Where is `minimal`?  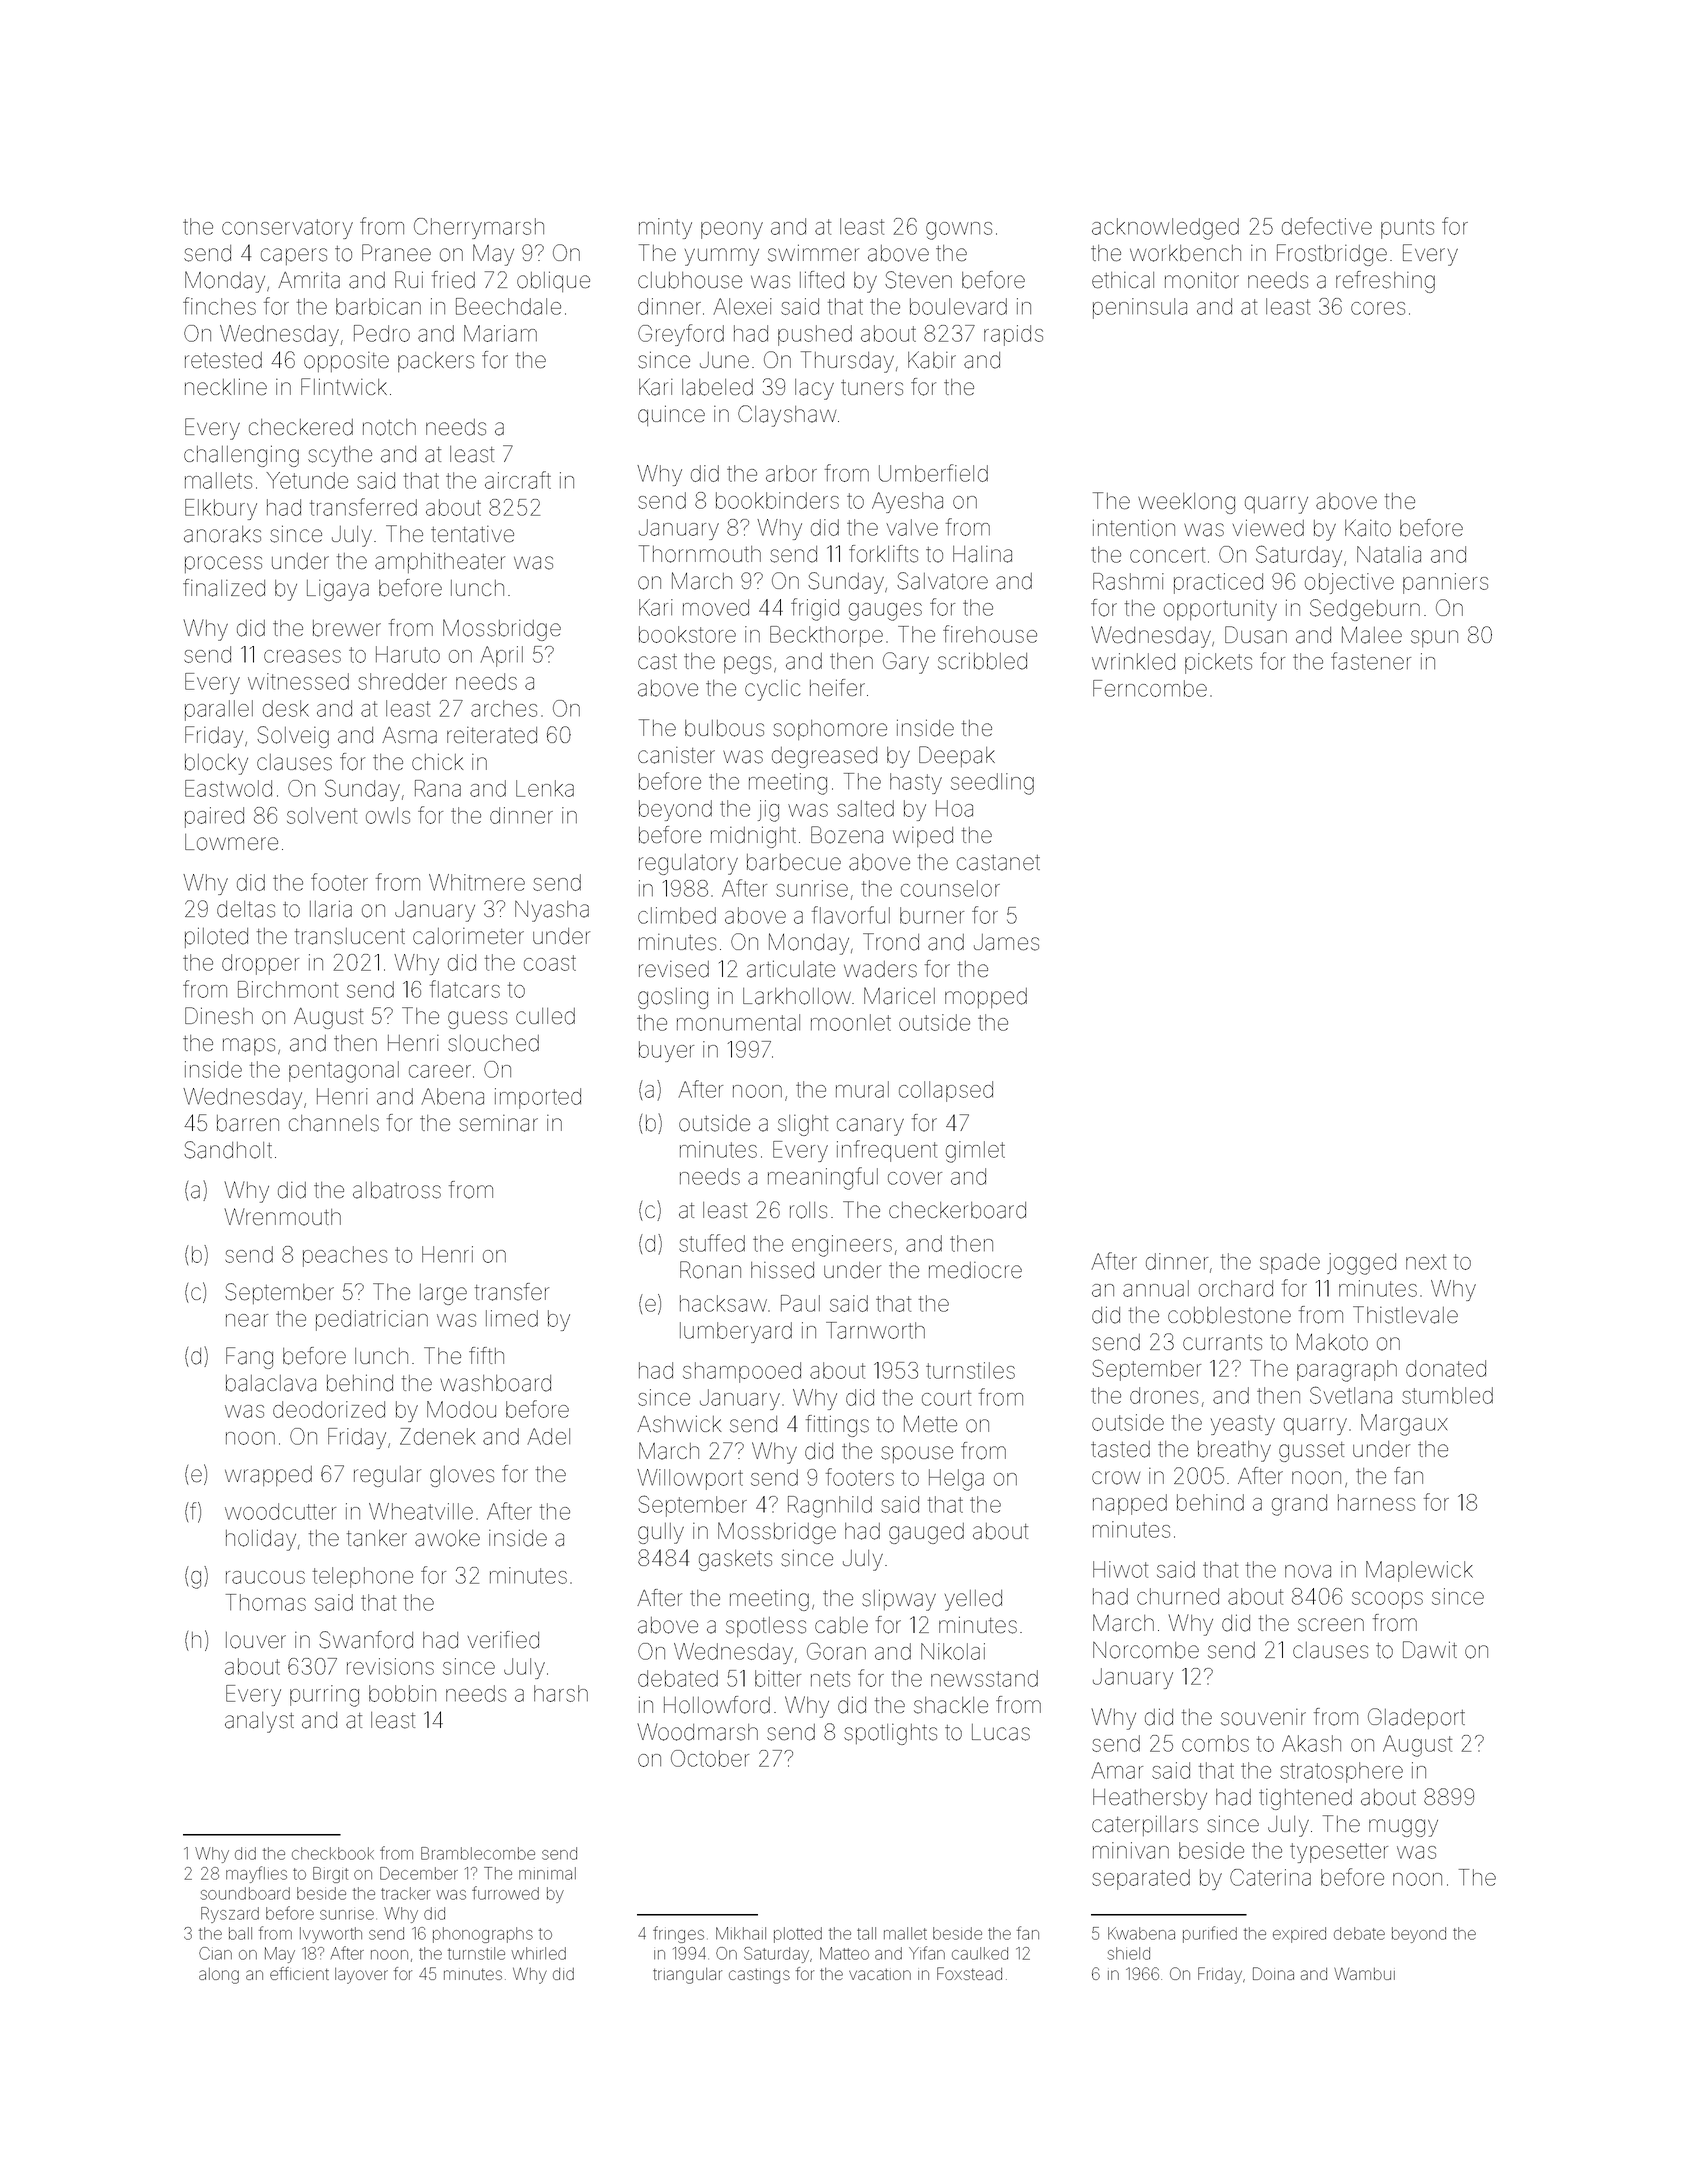
minimal is located at coordinates (547, 1873).
